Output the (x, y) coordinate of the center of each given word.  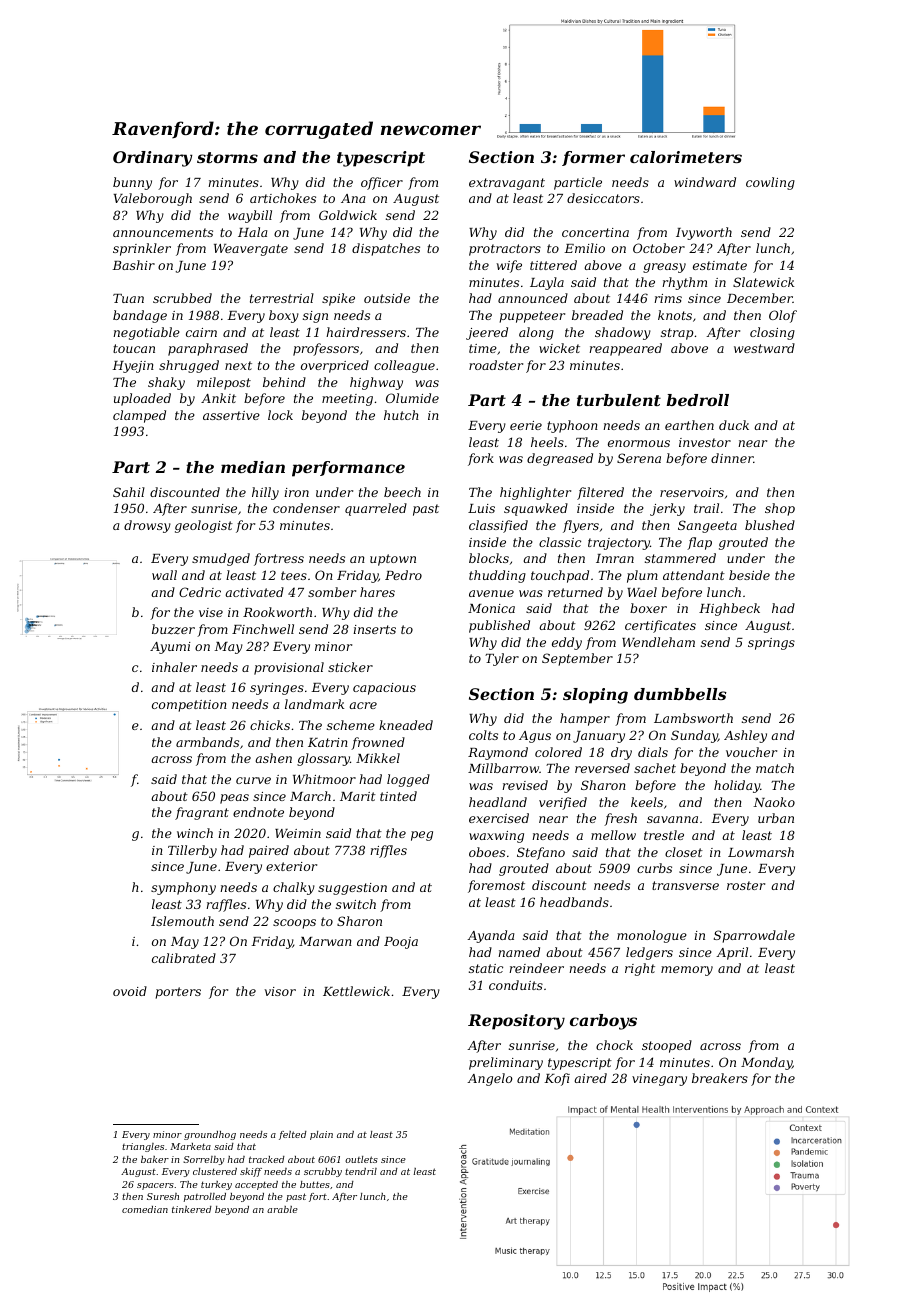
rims (668, 298)
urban (776, 818)
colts (483, 735)
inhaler (174, 667)
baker (155, 1159)
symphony (183, 888)
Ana (353, 198)
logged (408, 780)
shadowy (623, 333)
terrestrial (282, 298)
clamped (139, 416)
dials (653, 752)
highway (376, 383)
